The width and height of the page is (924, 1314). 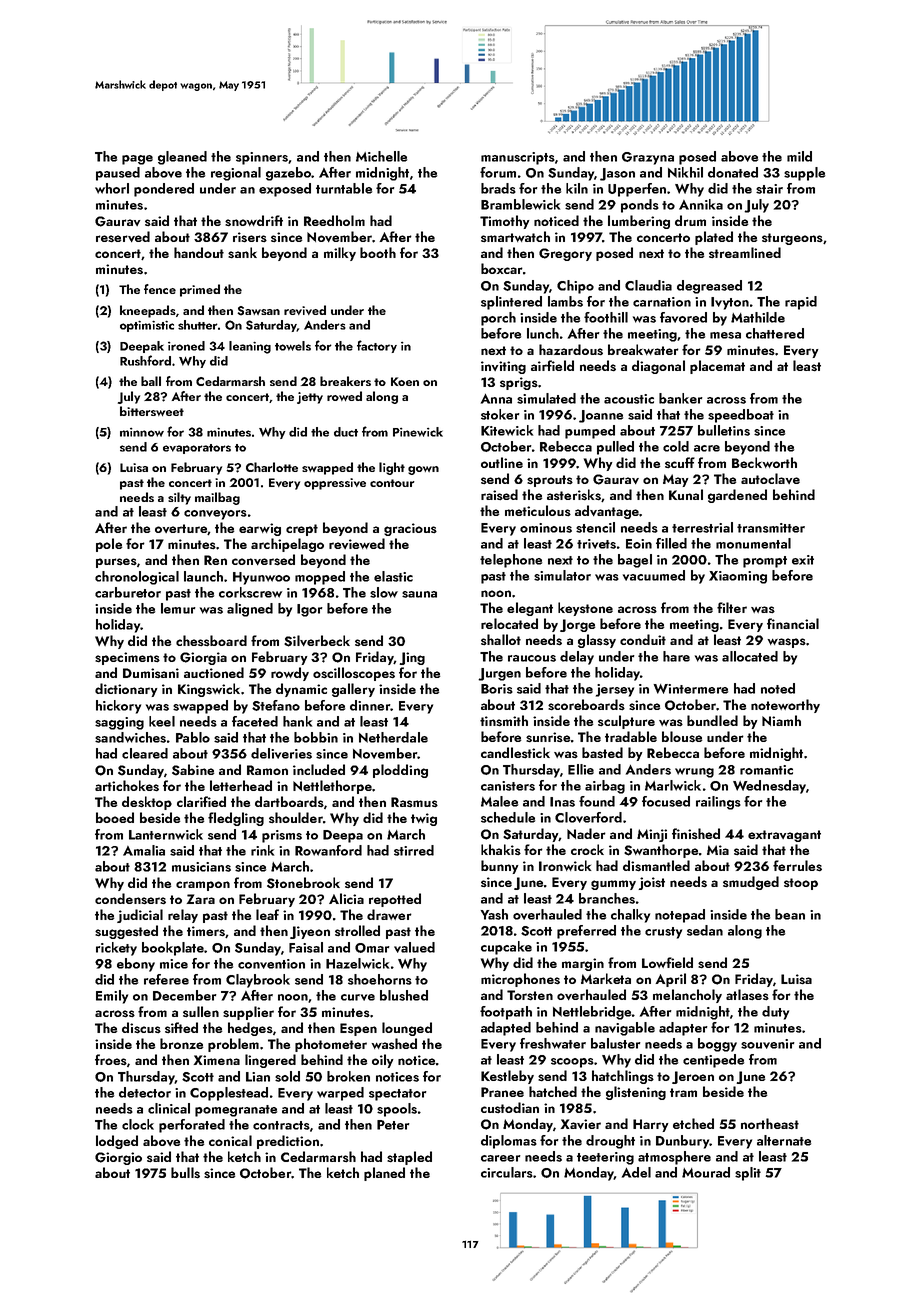 What do you see at coordinates (778, 688) in the page?
I see `noted` at bounding box center [778, 688].
